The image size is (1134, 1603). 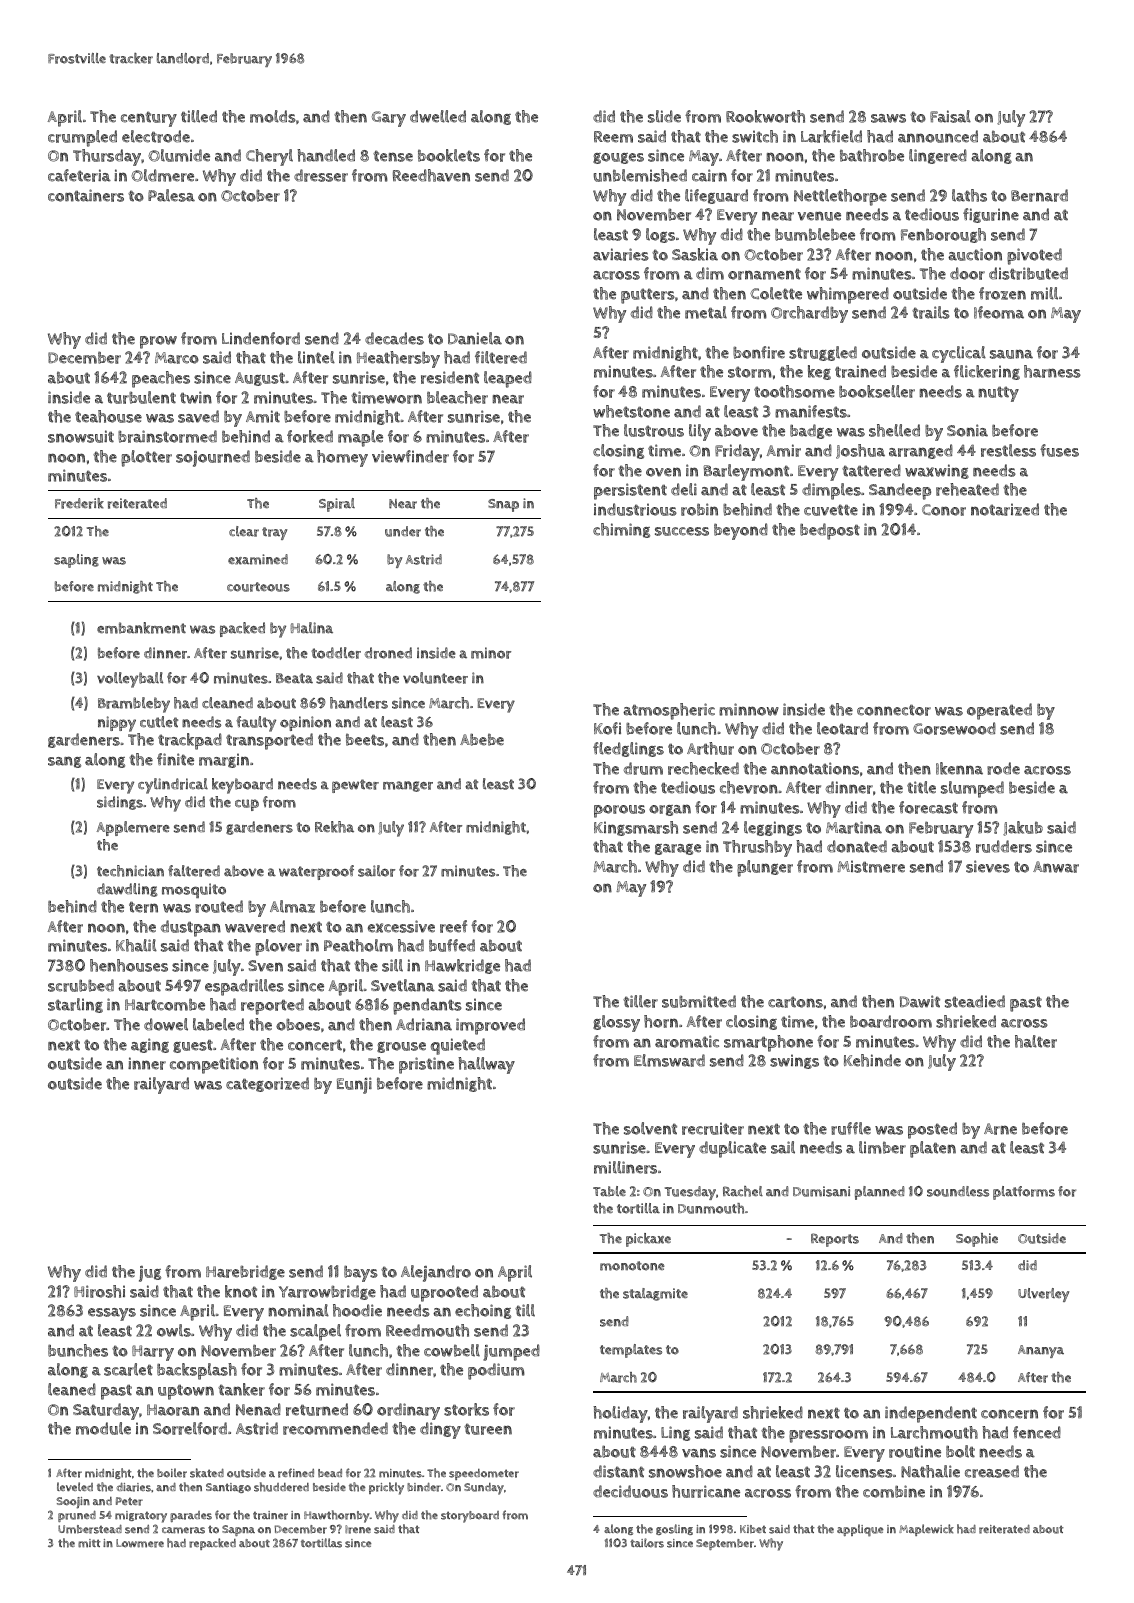 What do you see at coordinates (321, 175) in the page?
I see `dresser` at bounding box center [321, 175].
